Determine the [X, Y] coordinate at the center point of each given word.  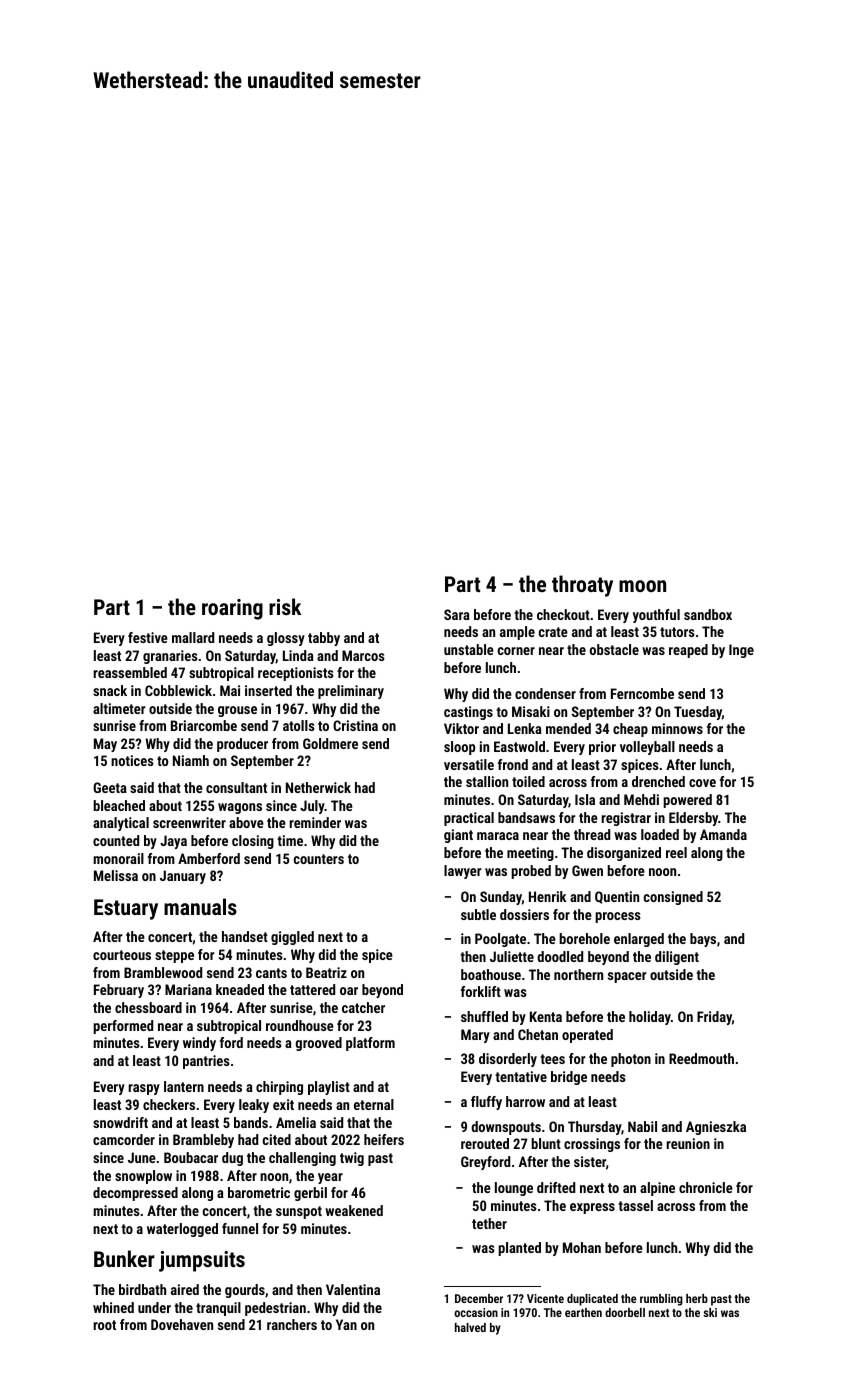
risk [285, 606]
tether [489, 1223]
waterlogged [182, 1230]
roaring [232, 609]
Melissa [116, 875]
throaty [582, 586]
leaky [254, 1106]
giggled [292, 938]
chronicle [706, 1187]
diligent [677, 958]
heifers [384, 1139]
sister [590, 1161]
